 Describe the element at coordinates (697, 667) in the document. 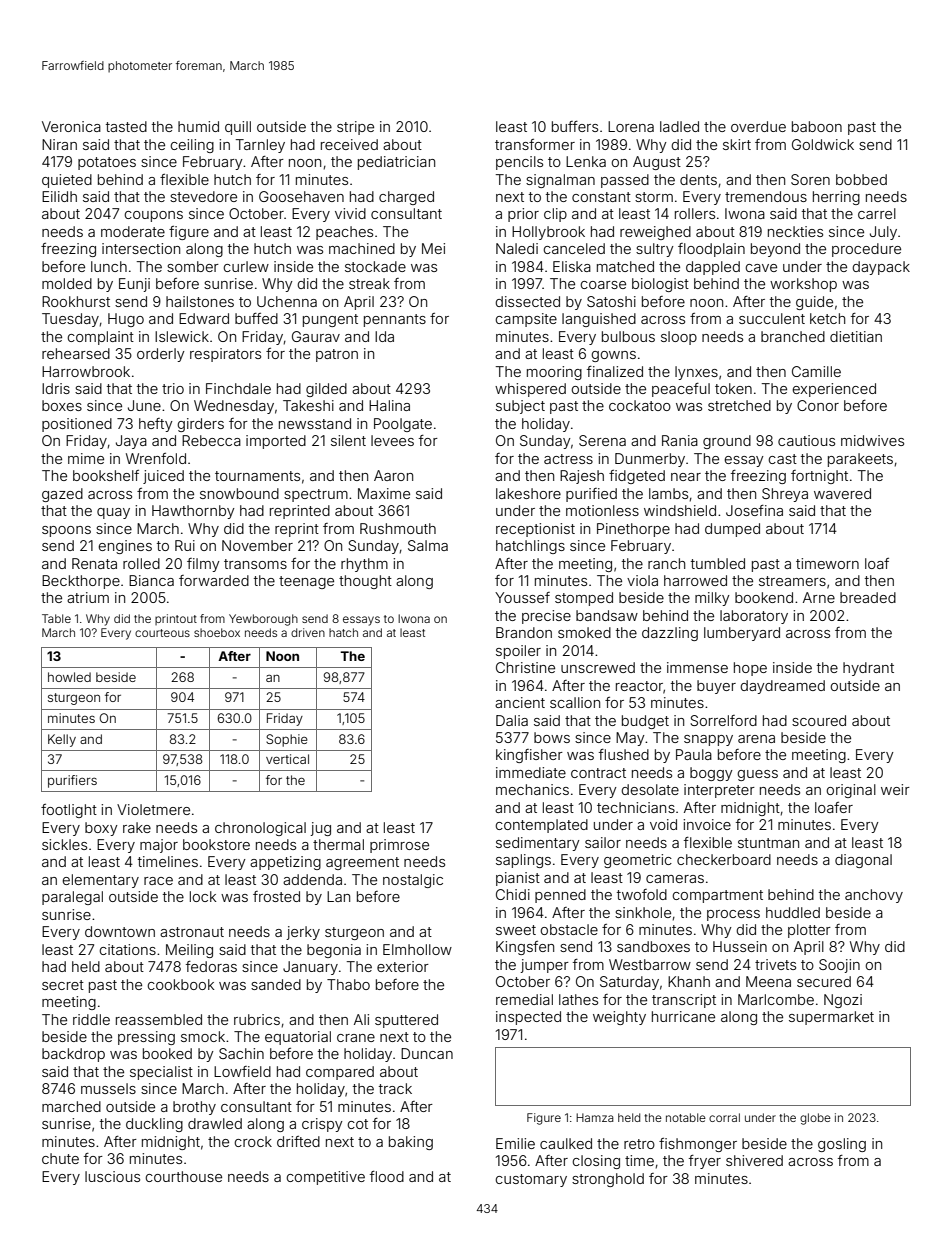

I see `immense` at that location.
